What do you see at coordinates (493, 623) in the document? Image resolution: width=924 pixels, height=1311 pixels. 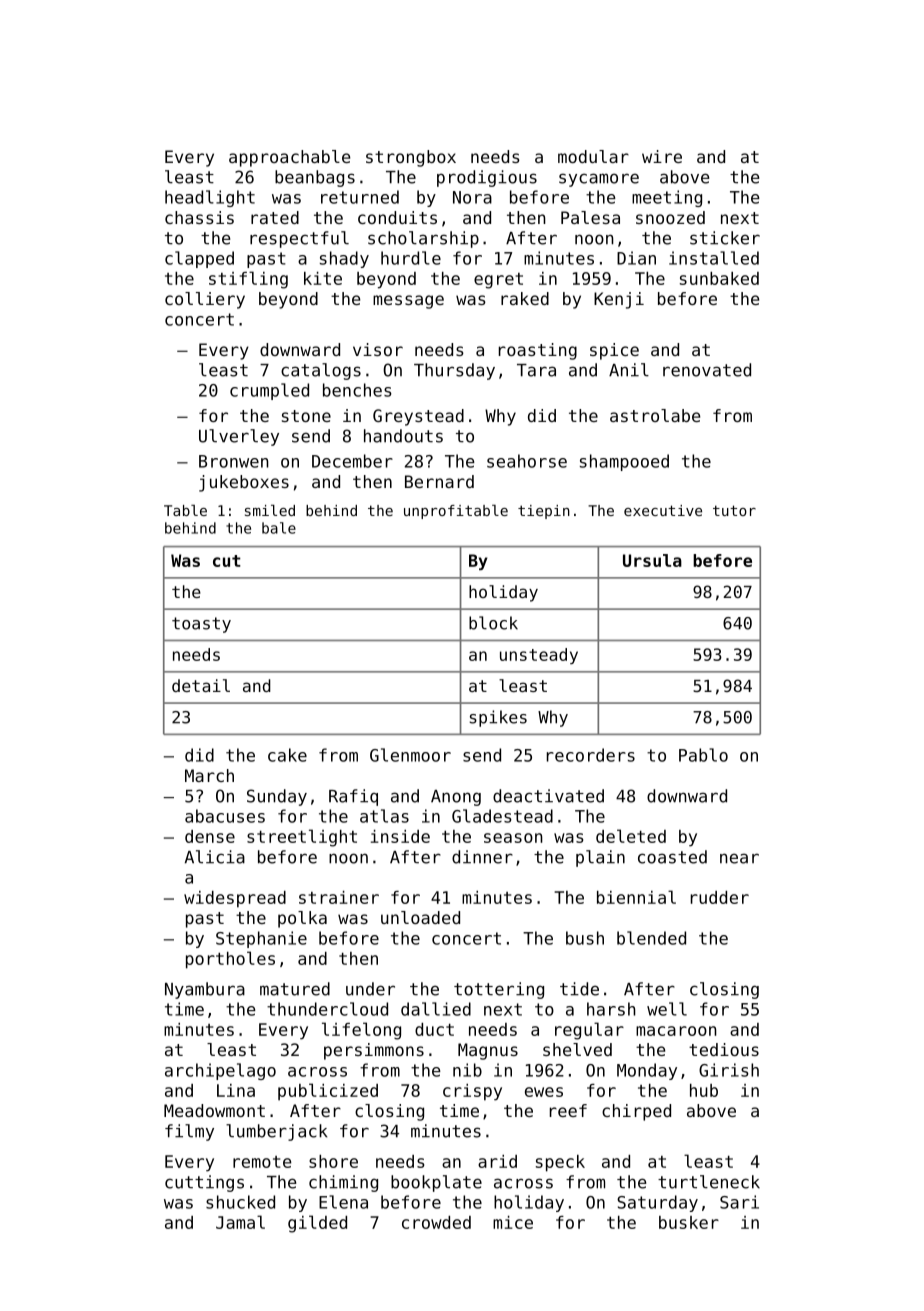 I see `block` at bounding box center [493, 623].
